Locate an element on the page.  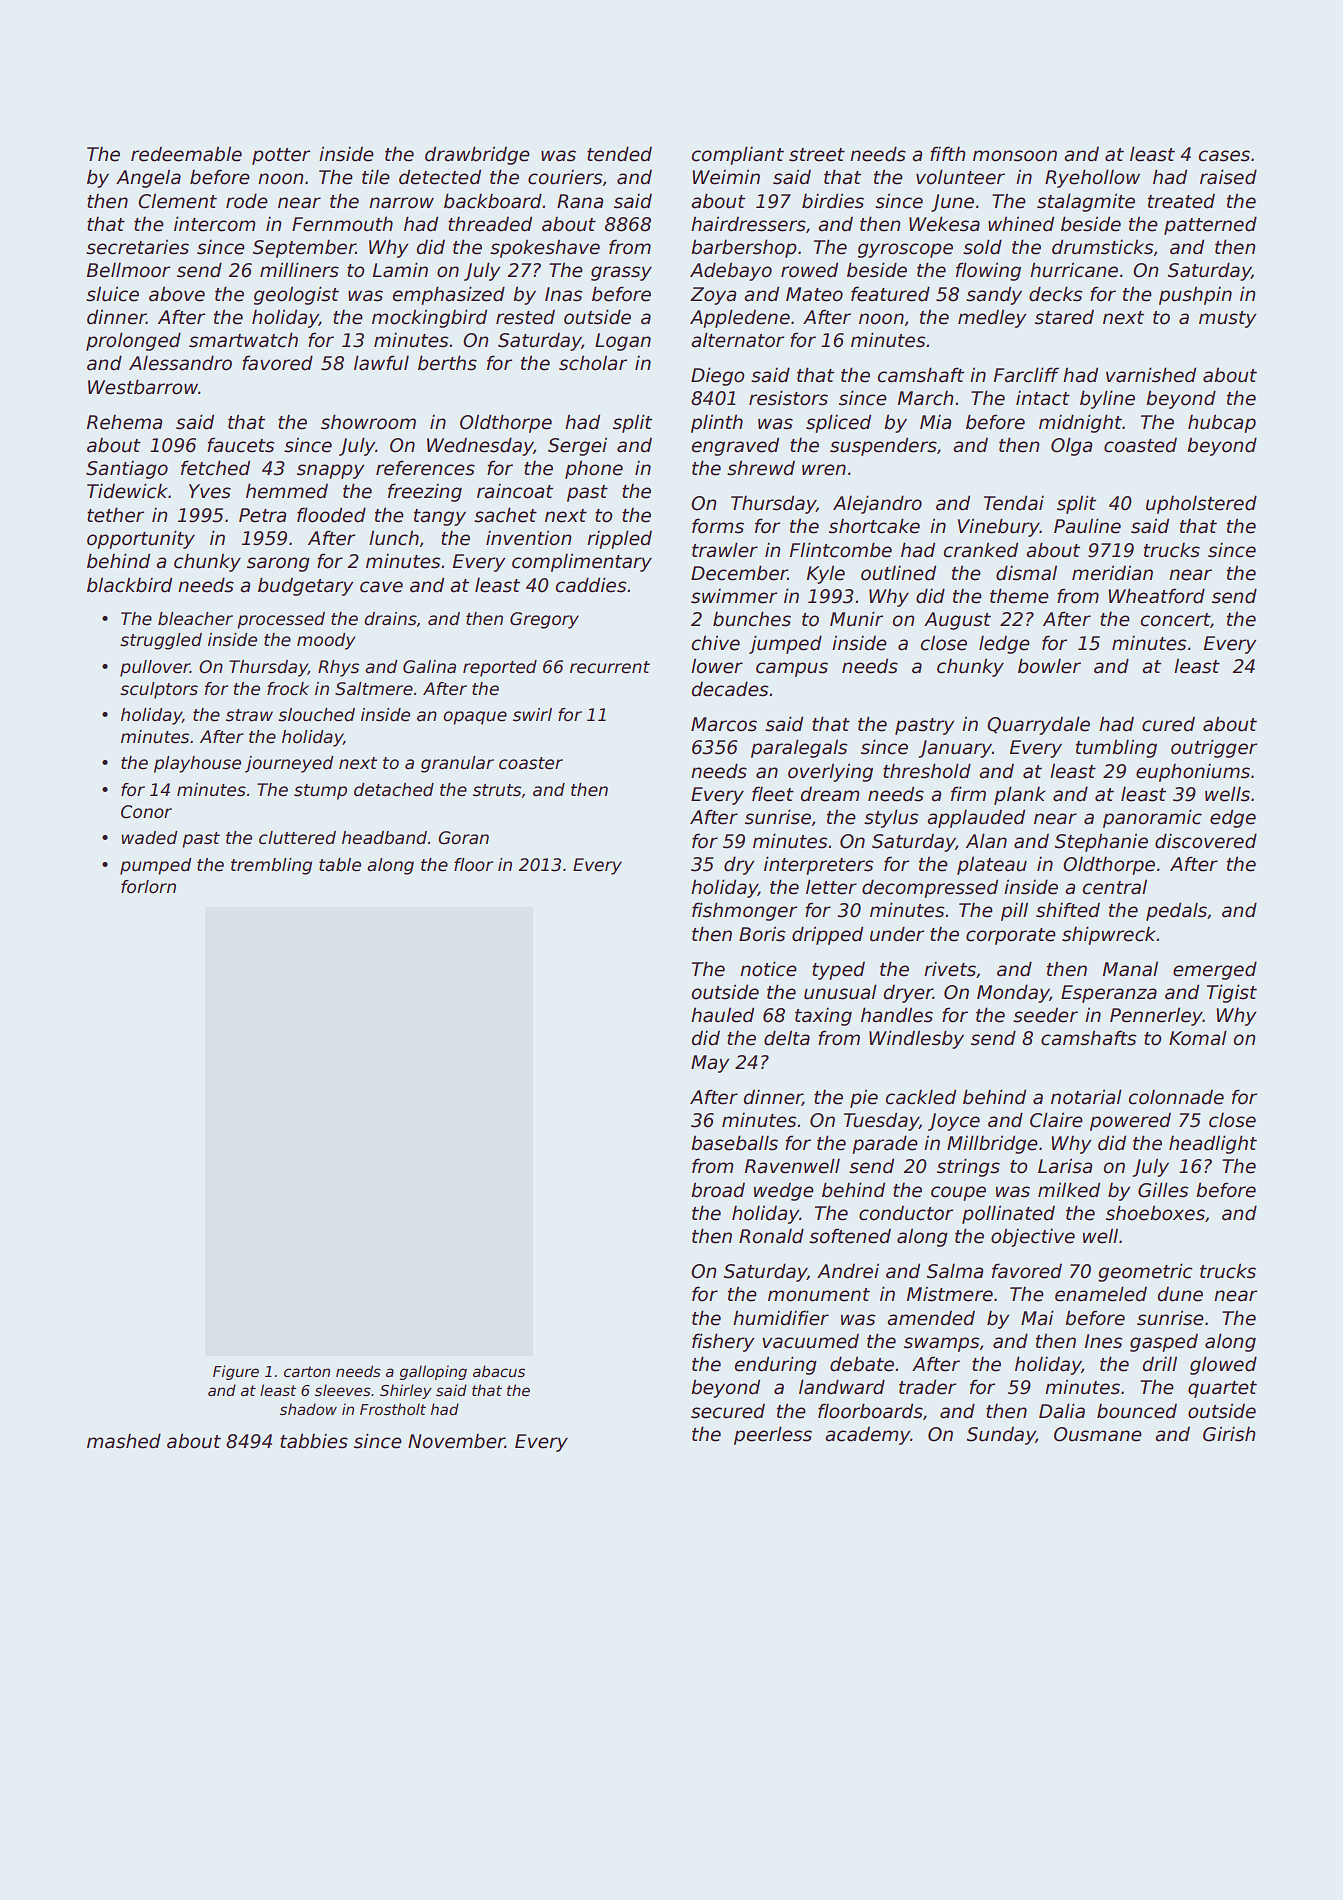
musty is located at coordinates (1227, 319).
